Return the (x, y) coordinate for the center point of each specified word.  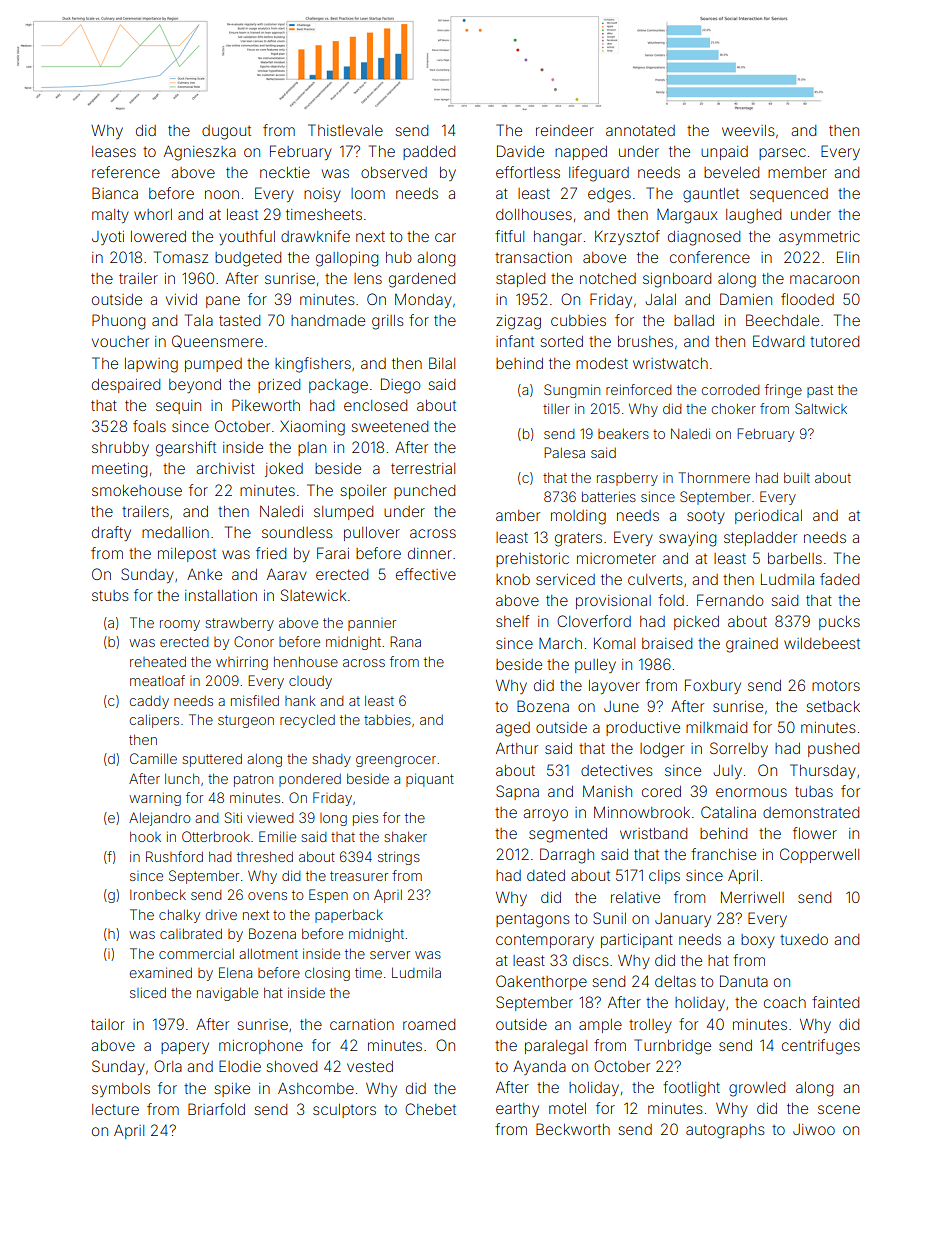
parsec (782, 154)
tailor (108, 1024)
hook (145, 837)
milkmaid (716, 727)
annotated (640, 130)
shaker (405, 837)
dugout (226, 132)
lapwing (151, 365)
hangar (558, 238)
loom (368, 193)
